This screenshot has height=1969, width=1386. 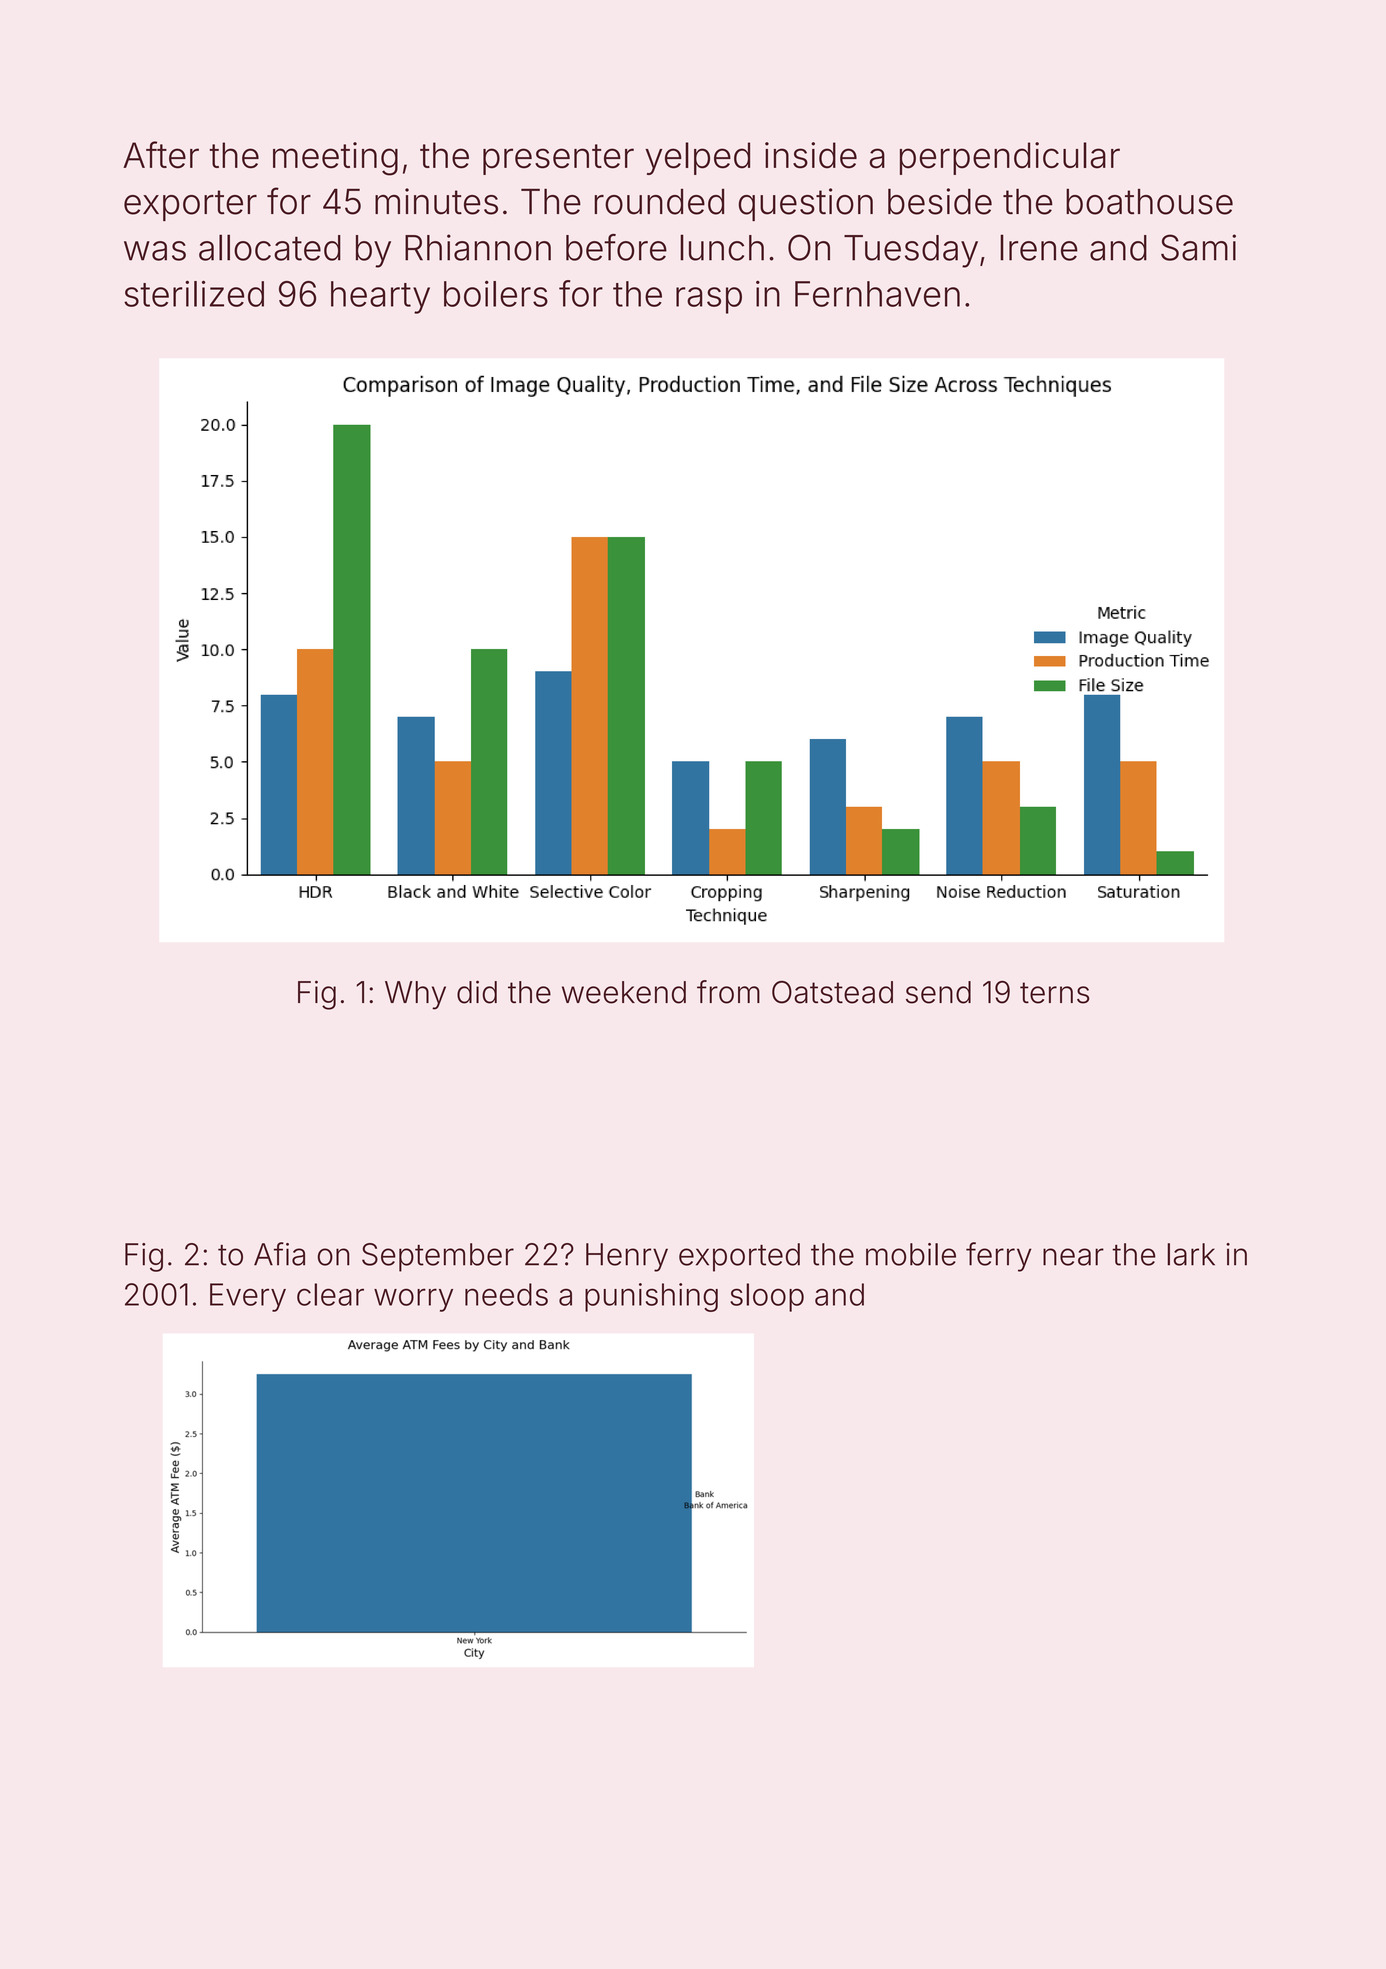 What do you see at coordinates (627, 1257) in the screenshot?
I see `Henry` at bounding box center [627, 1257].
